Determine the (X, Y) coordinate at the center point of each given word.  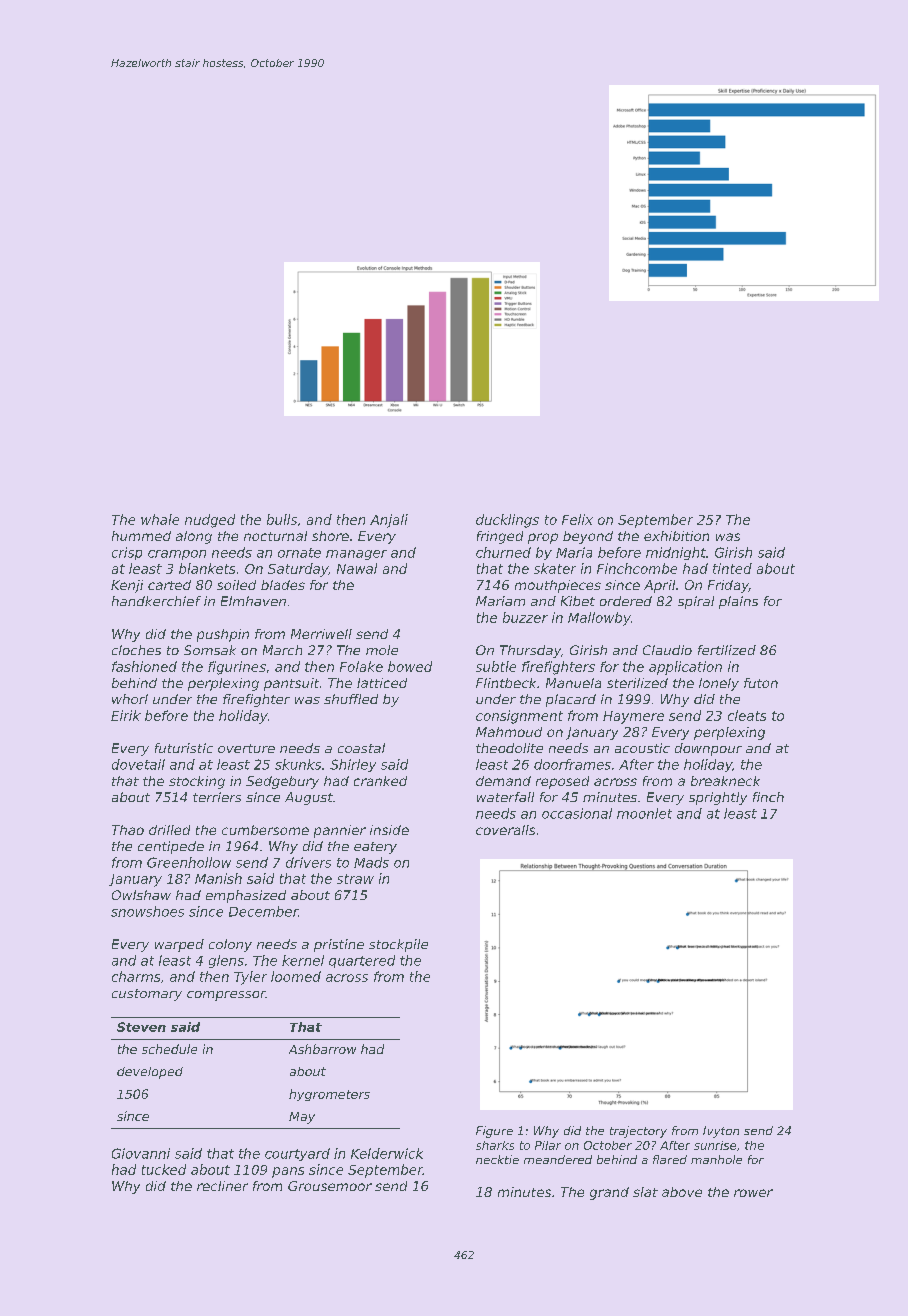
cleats (747, 715)
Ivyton (721, 1132)
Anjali (389, 521)
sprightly (718, 798)
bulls (282, 519)
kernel (303, 960)
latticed (382, 683)
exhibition (676, 536)
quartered (362, 961)
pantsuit (291, 684)
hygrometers (329, 1095)
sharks (495, 1145)
